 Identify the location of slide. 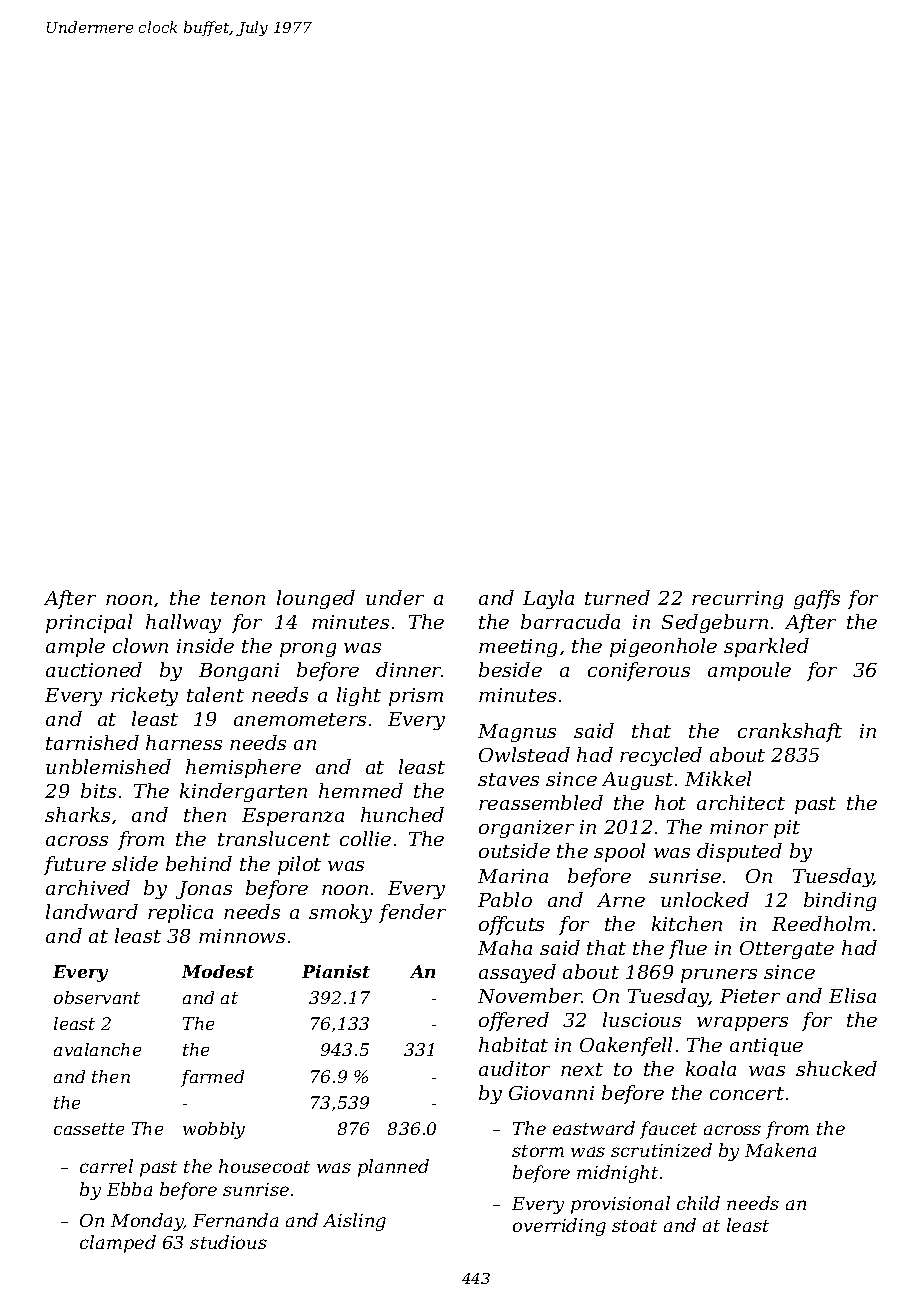
(135, 863).
